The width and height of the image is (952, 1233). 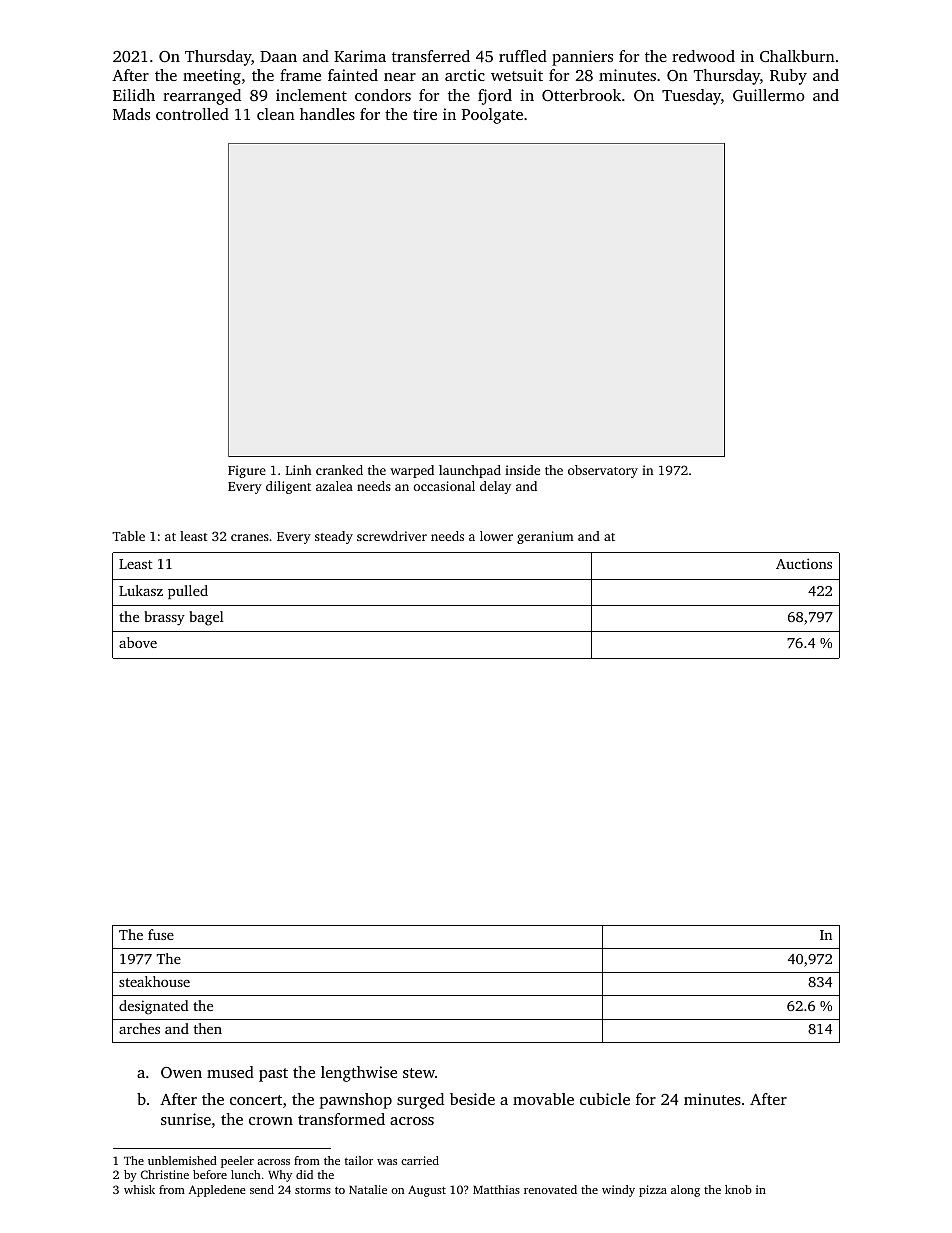 What do you see at coordinates (273, 1075) in the image?
I see `past` at bounding box center [273, 1075].
